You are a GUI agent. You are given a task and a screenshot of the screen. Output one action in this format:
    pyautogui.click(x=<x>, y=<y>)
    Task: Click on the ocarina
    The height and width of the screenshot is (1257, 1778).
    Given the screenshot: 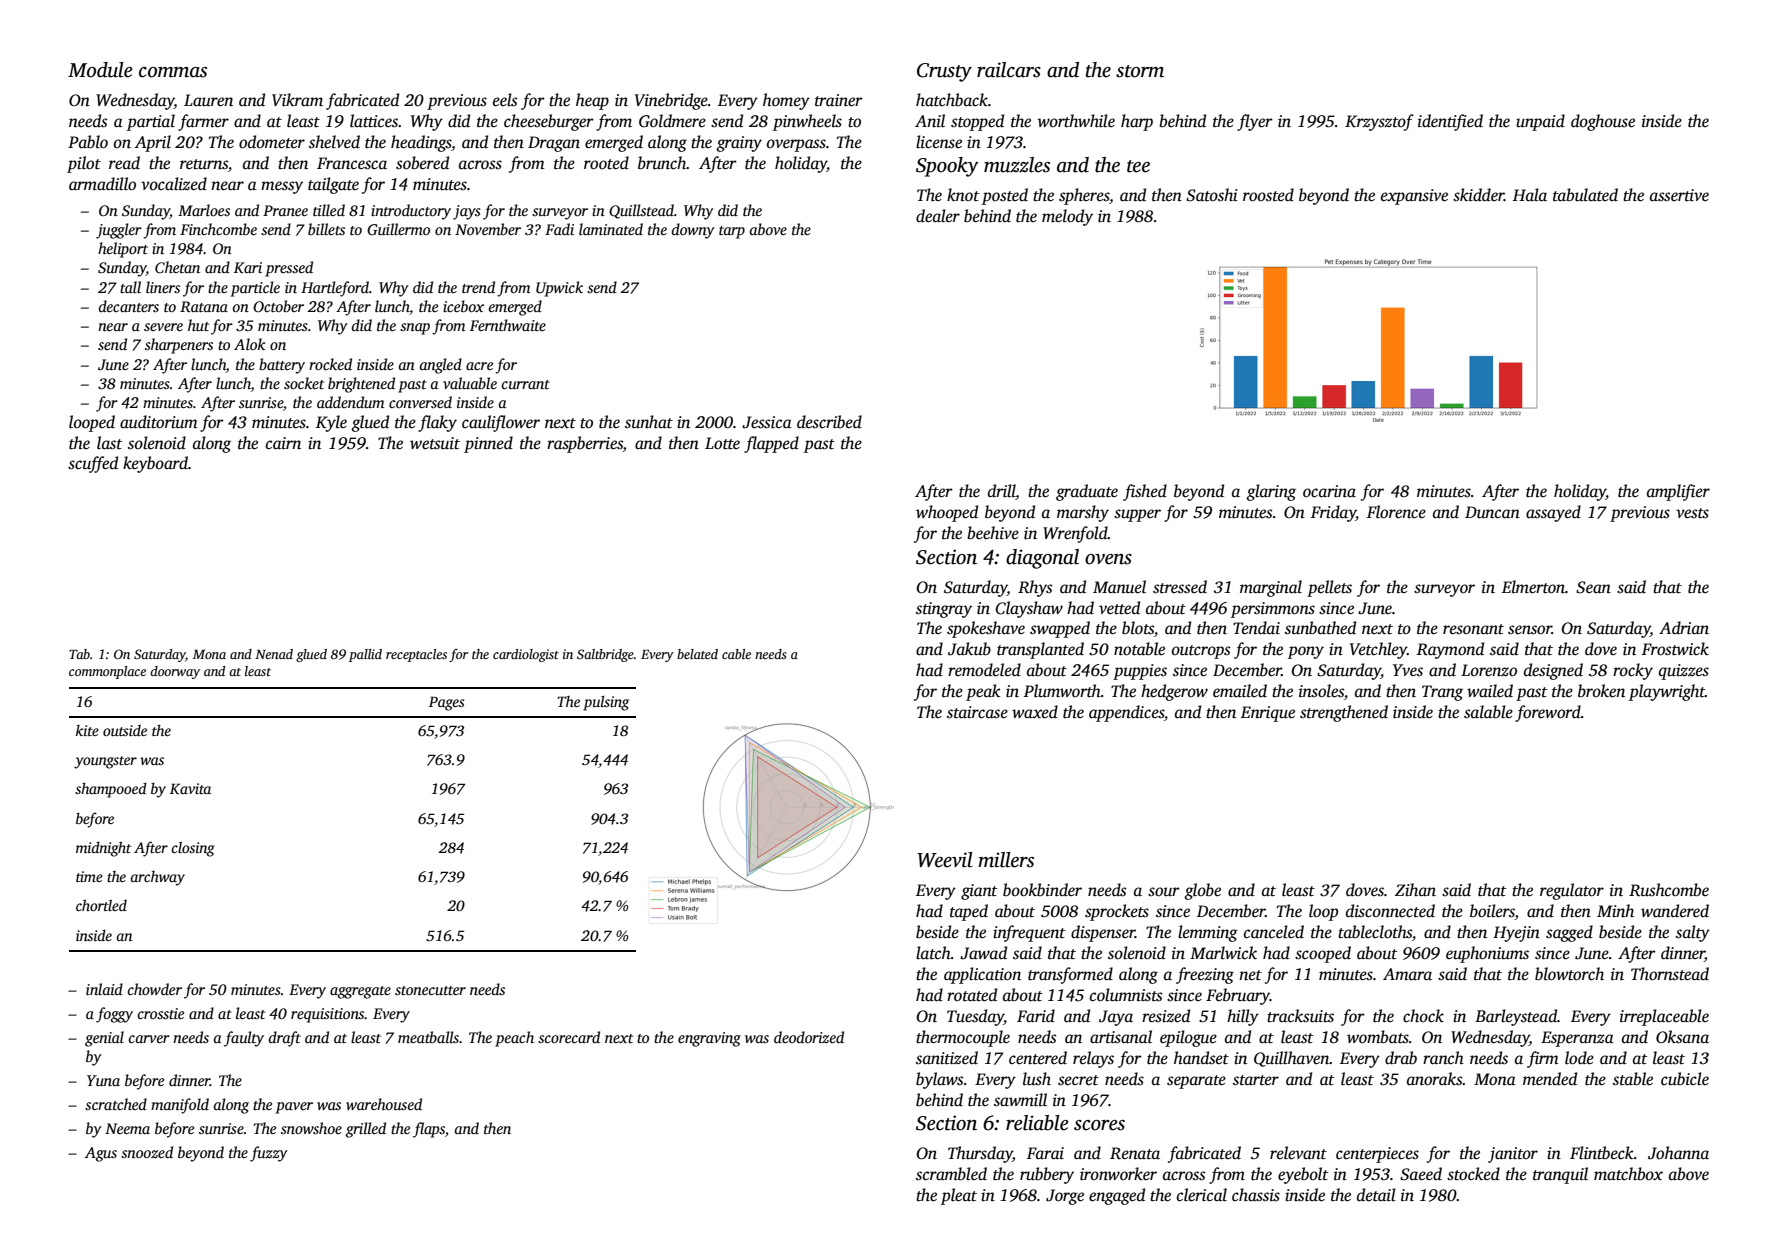 What is the action you would take?
    pyautogui.click(x=1329, y=491)
